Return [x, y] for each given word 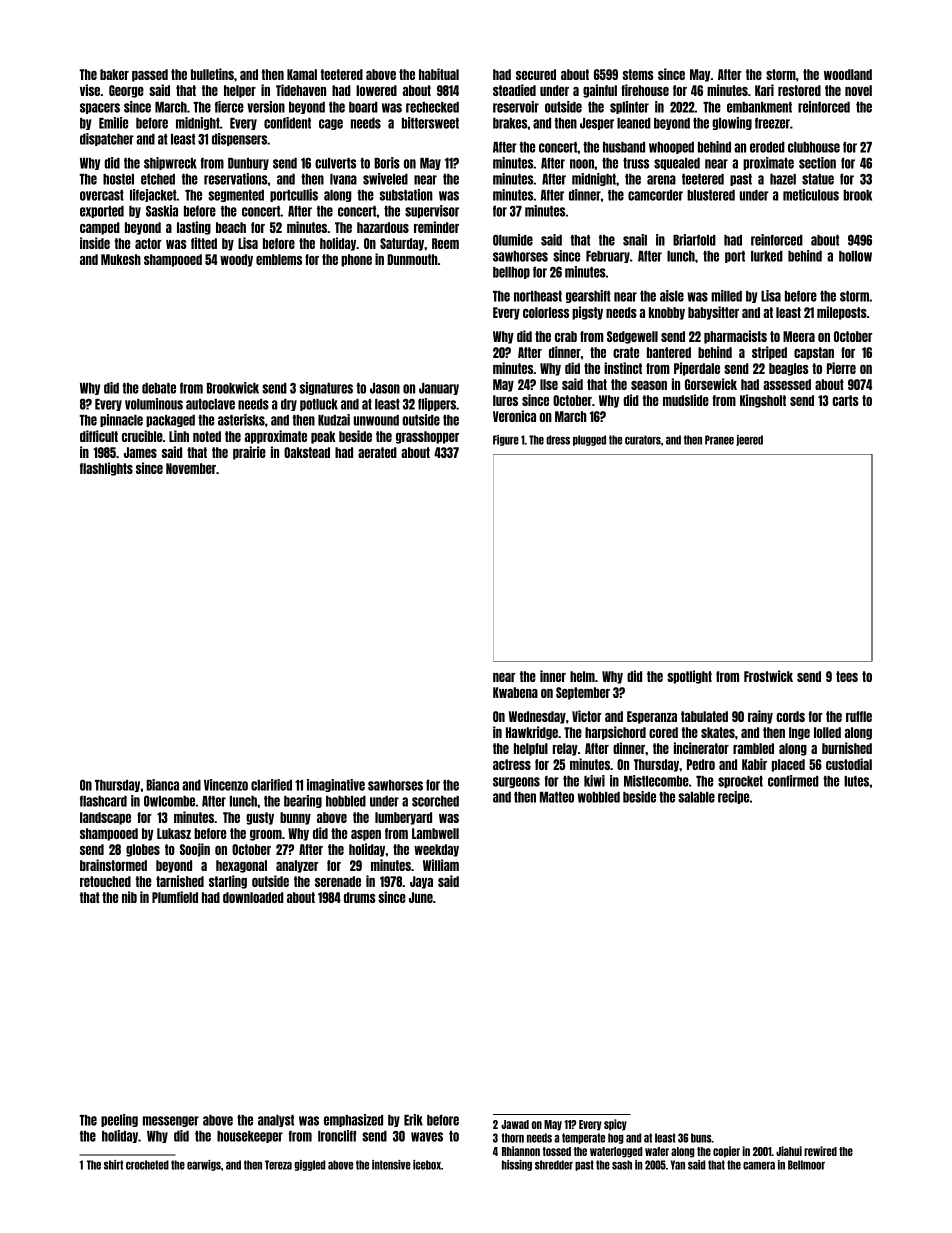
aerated [377, 452]
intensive [391, 1165]
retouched [105, 881]
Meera [799, 336]
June [421, 897]
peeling [119, 1120]
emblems [279, 259]
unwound [376, 420]
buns [701, 1138]
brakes [510, 123]
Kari [764, 90]
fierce [229, 107]
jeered [749, 440]
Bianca [162, 785]
